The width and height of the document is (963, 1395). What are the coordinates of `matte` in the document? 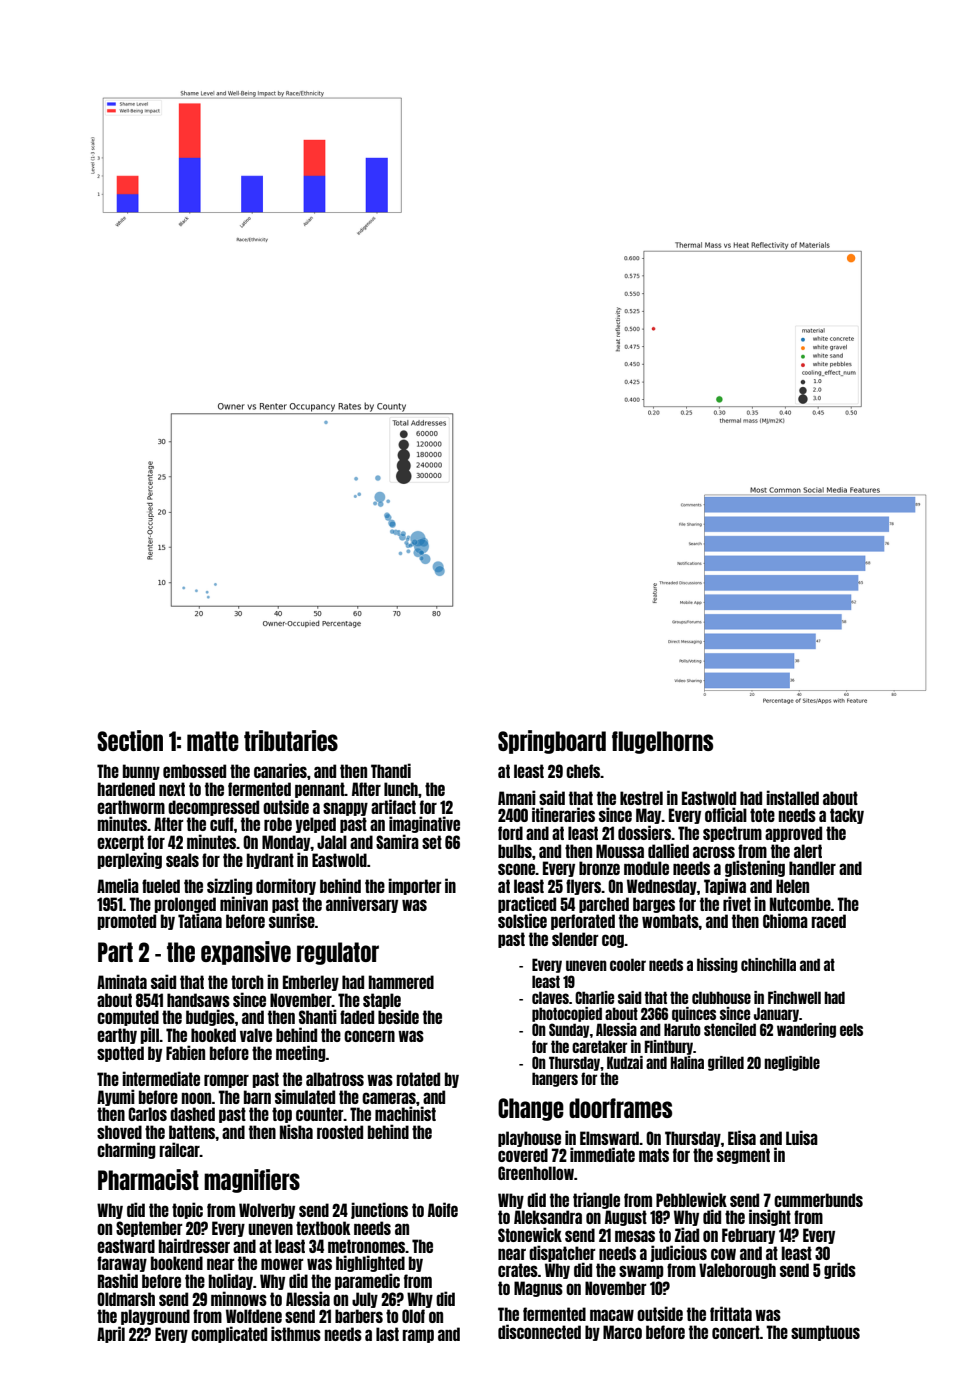 It's located at (213, 741).
